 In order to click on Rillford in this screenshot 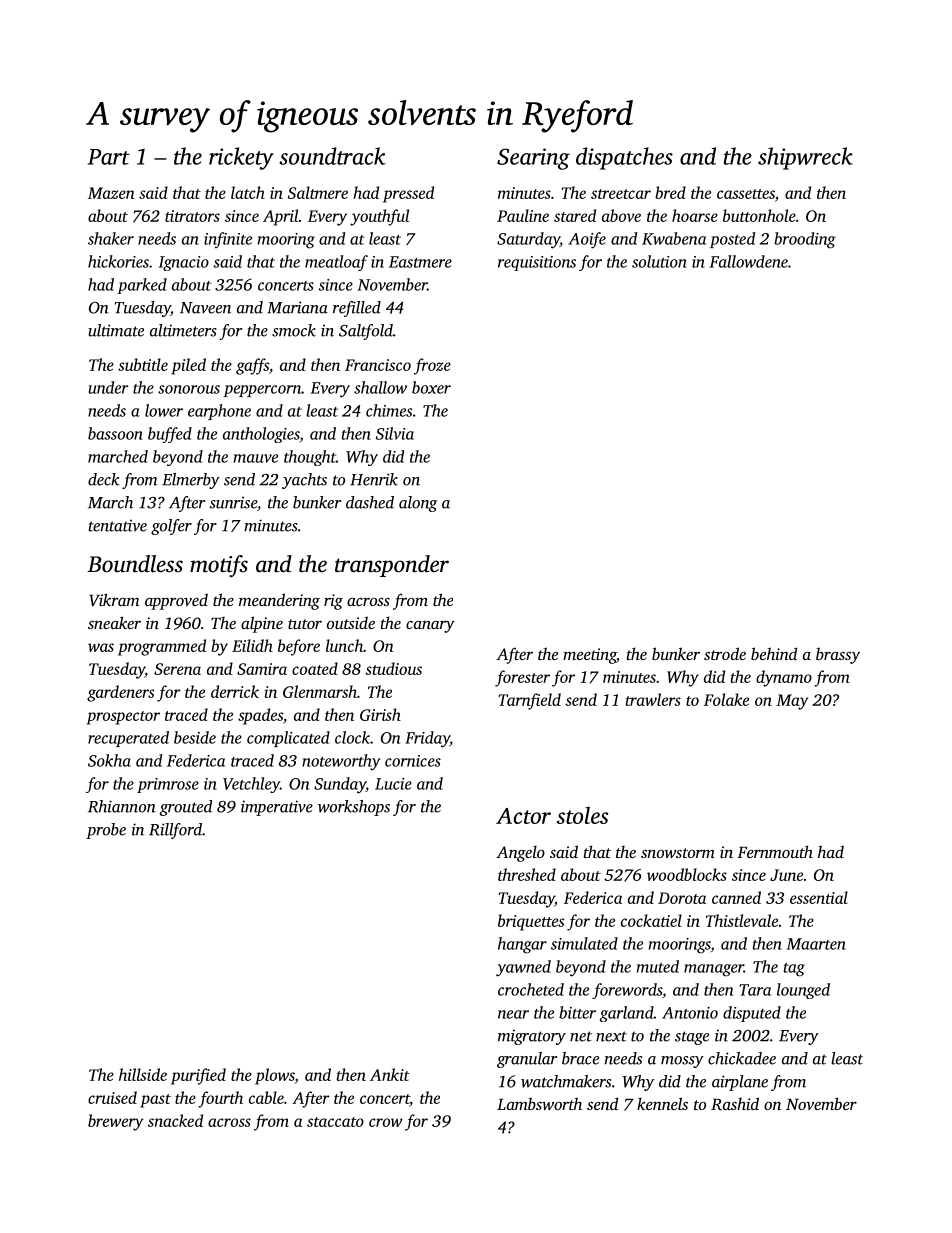, I will do `click(175, 831)`.
